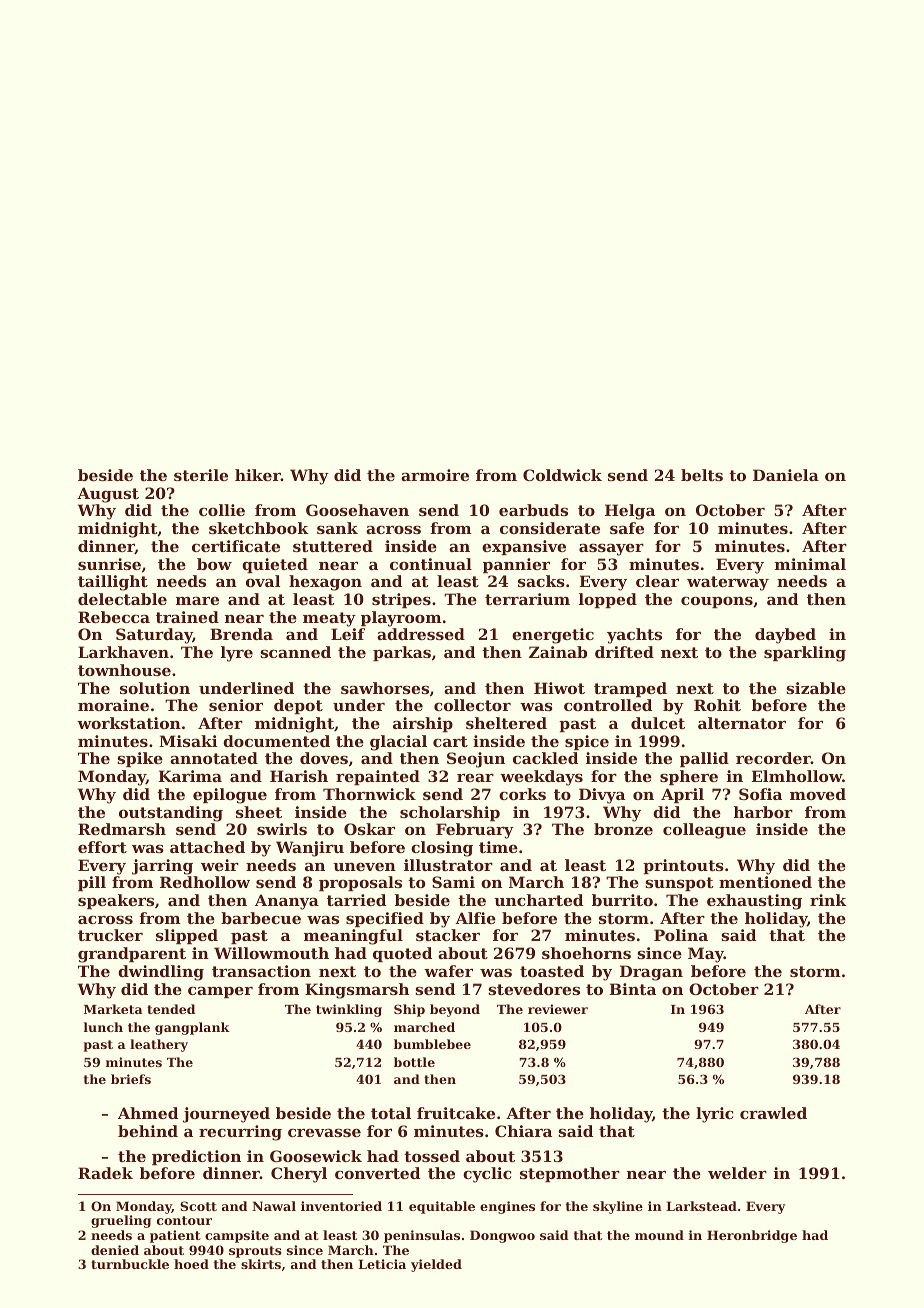  I want to click on sketchbook, so click(258, 528).
